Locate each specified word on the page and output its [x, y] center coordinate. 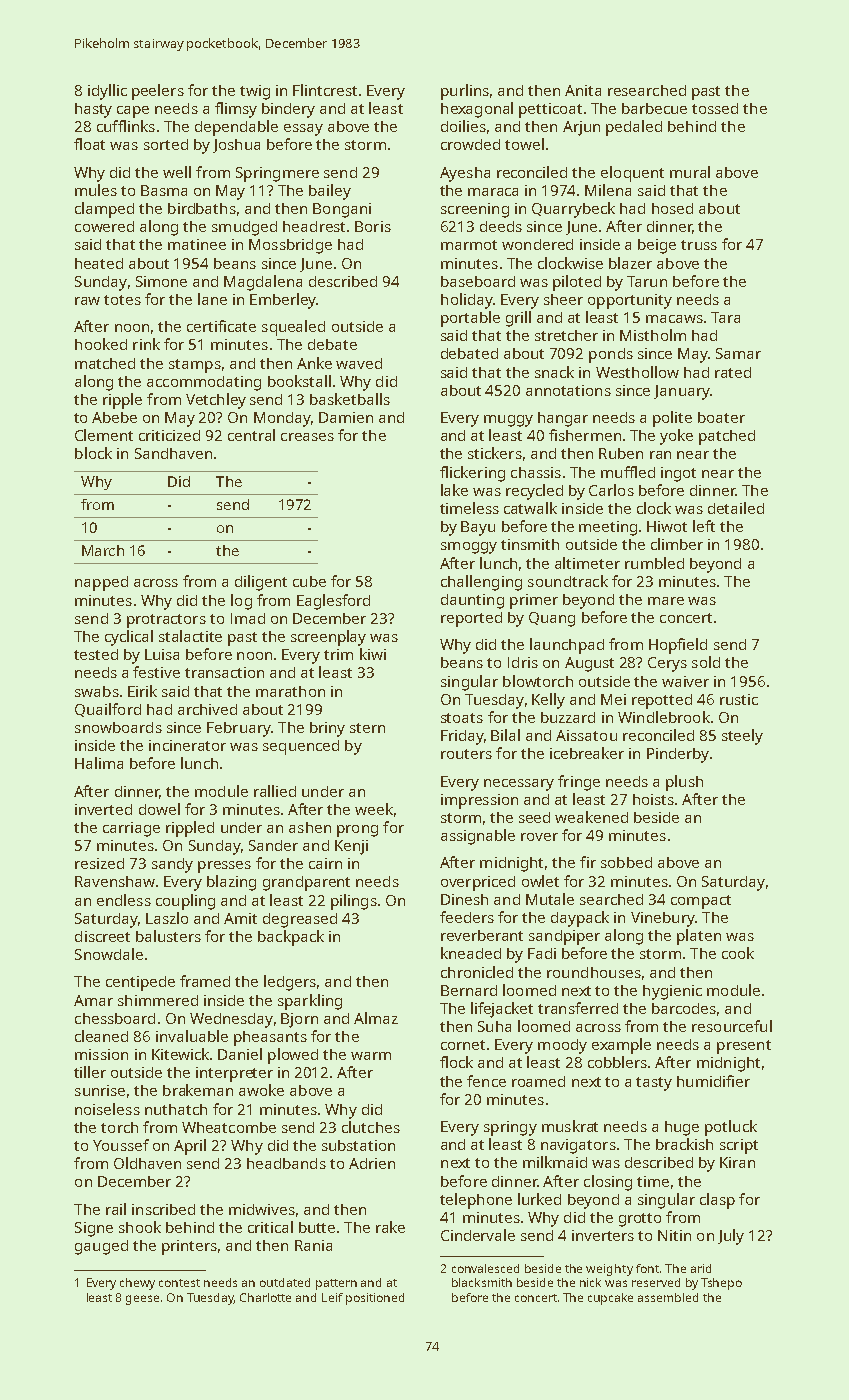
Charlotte [265, 1297]
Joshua [236, 146]
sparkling [310, 1002]
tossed [715, 108]
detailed [736, 508]
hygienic [672, 992]
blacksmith [482, 1282]
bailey [330, 192]
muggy [508, 421]
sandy [172, 865]
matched [105, 363]
